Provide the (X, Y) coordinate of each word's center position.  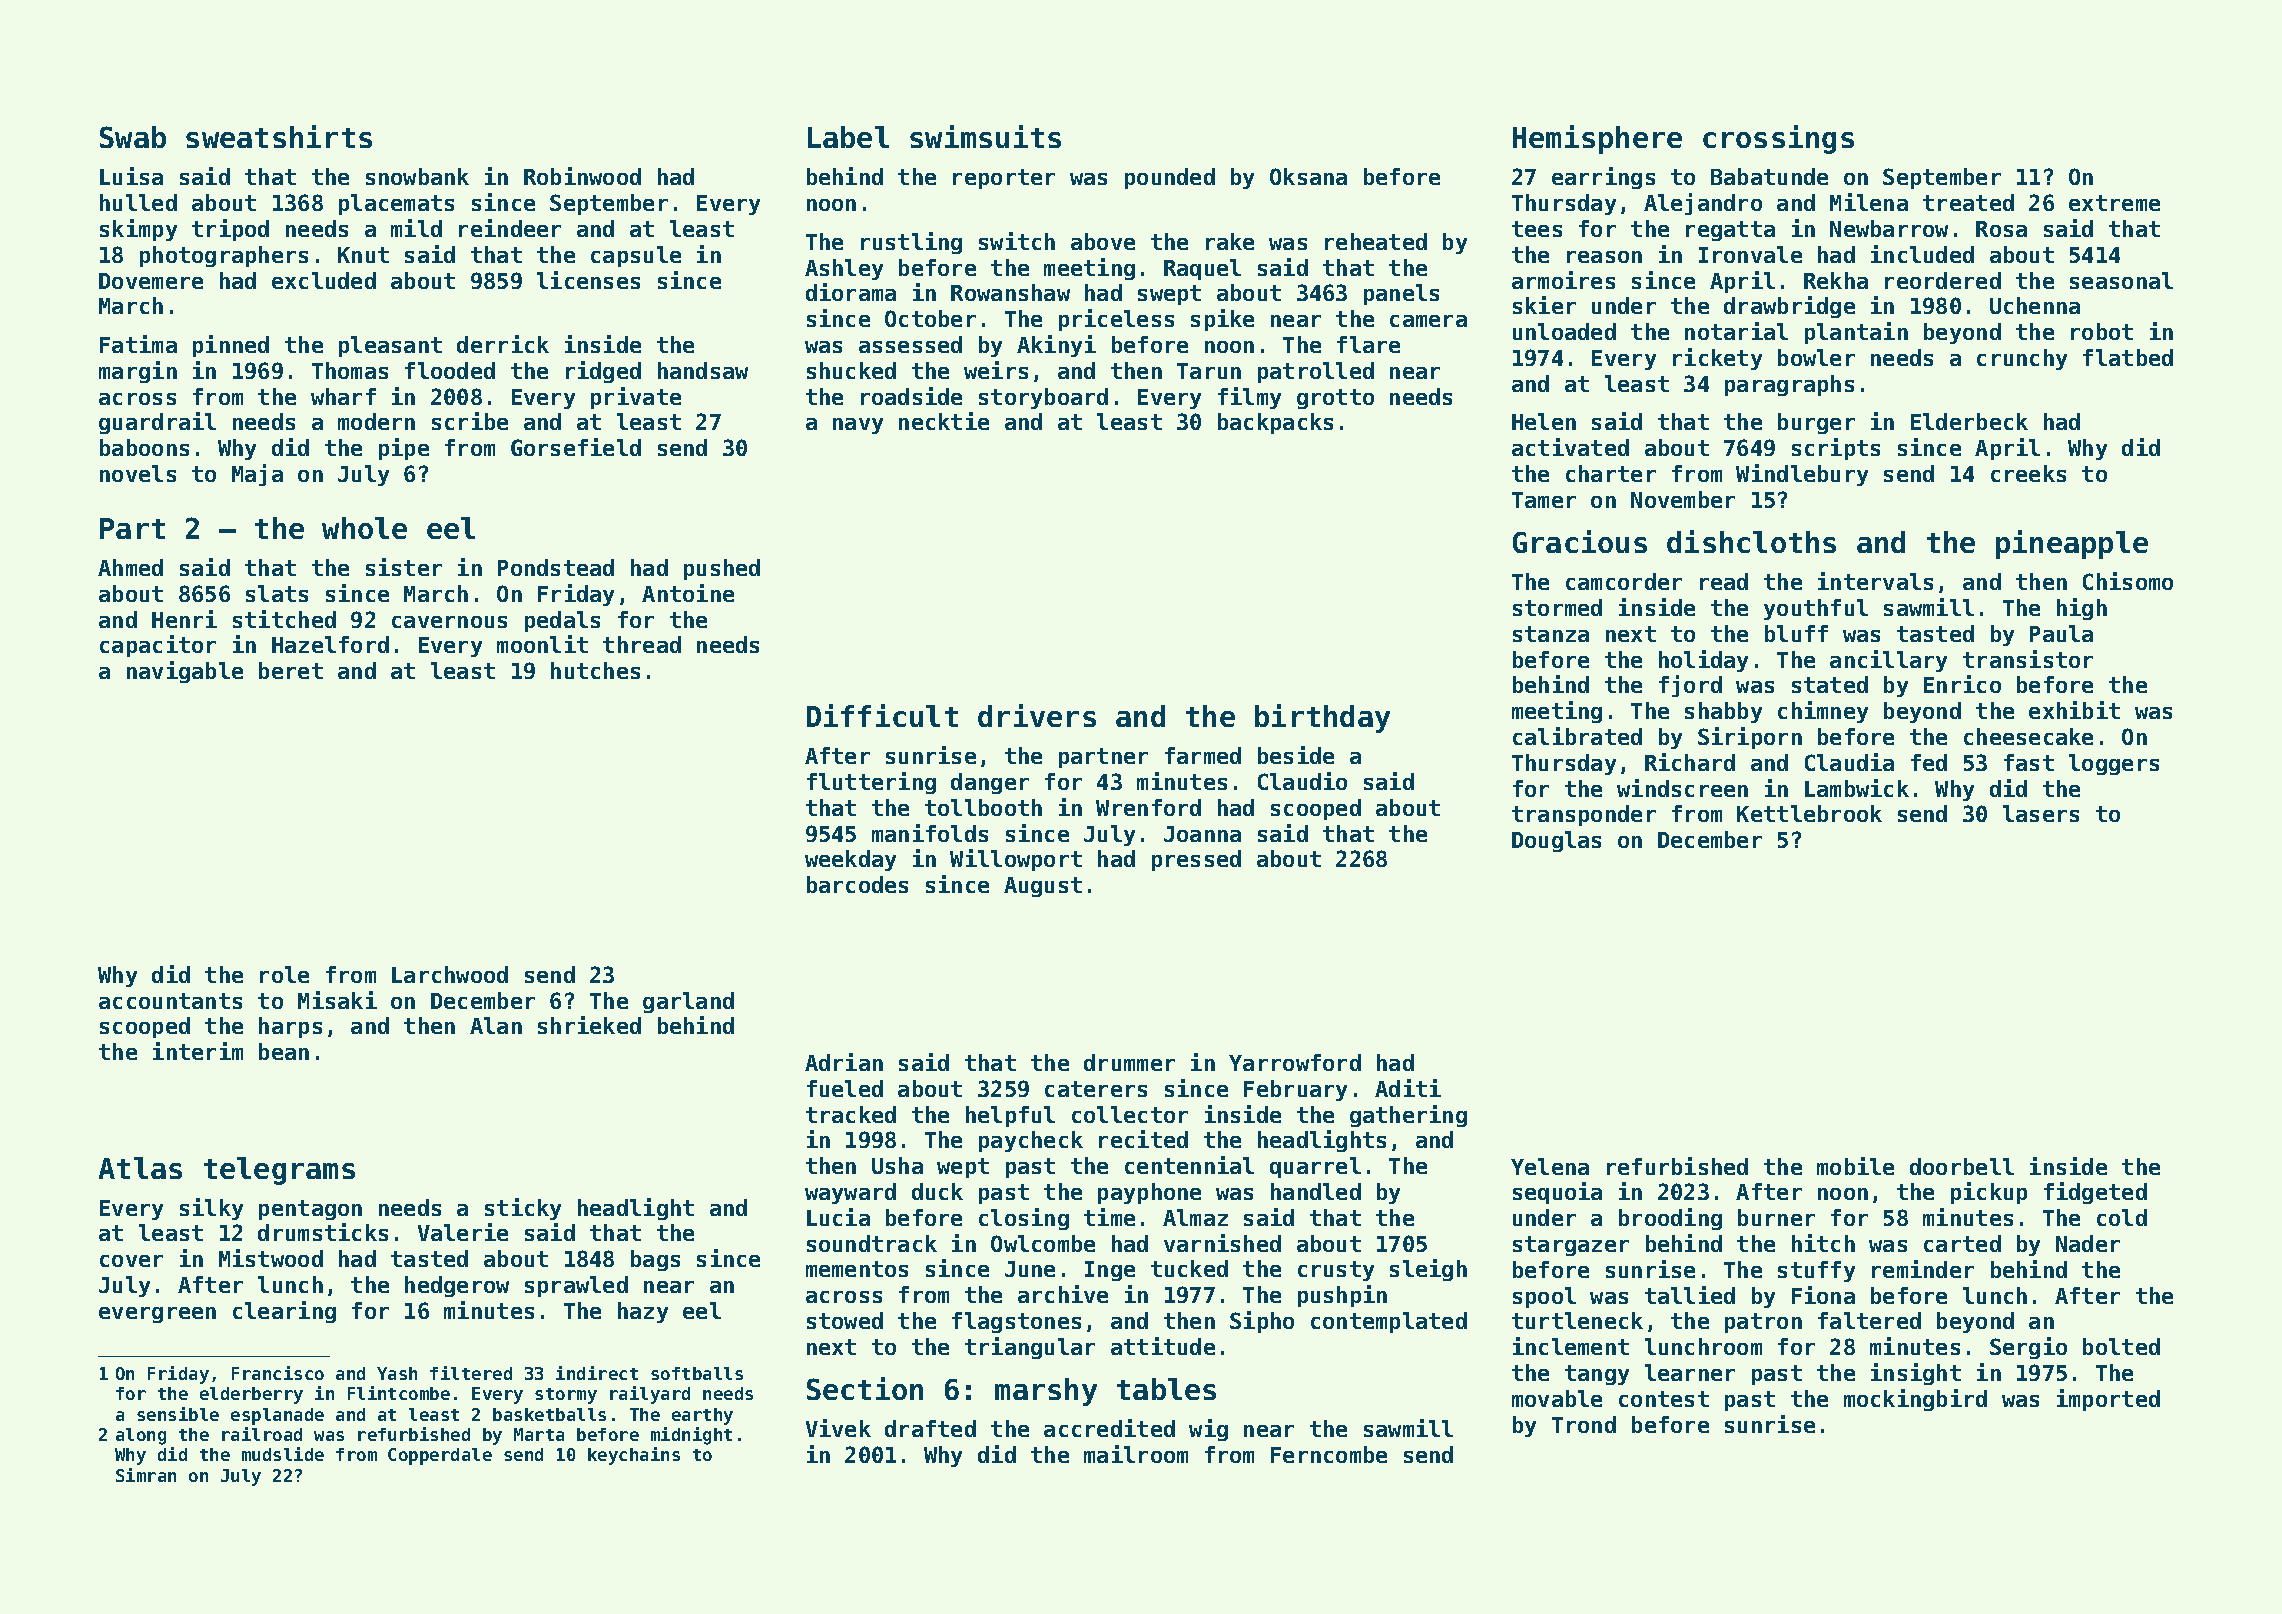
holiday (1703, 661)
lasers (2041, 813)
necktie (944, 421)
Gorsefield (576, 447)
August (1043, 887)
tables (1166, 1389)
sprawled (576, 1286)
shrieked (589, 1025)
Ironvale (1750, 254)
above (1103, 241)
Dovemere (151, 281)
